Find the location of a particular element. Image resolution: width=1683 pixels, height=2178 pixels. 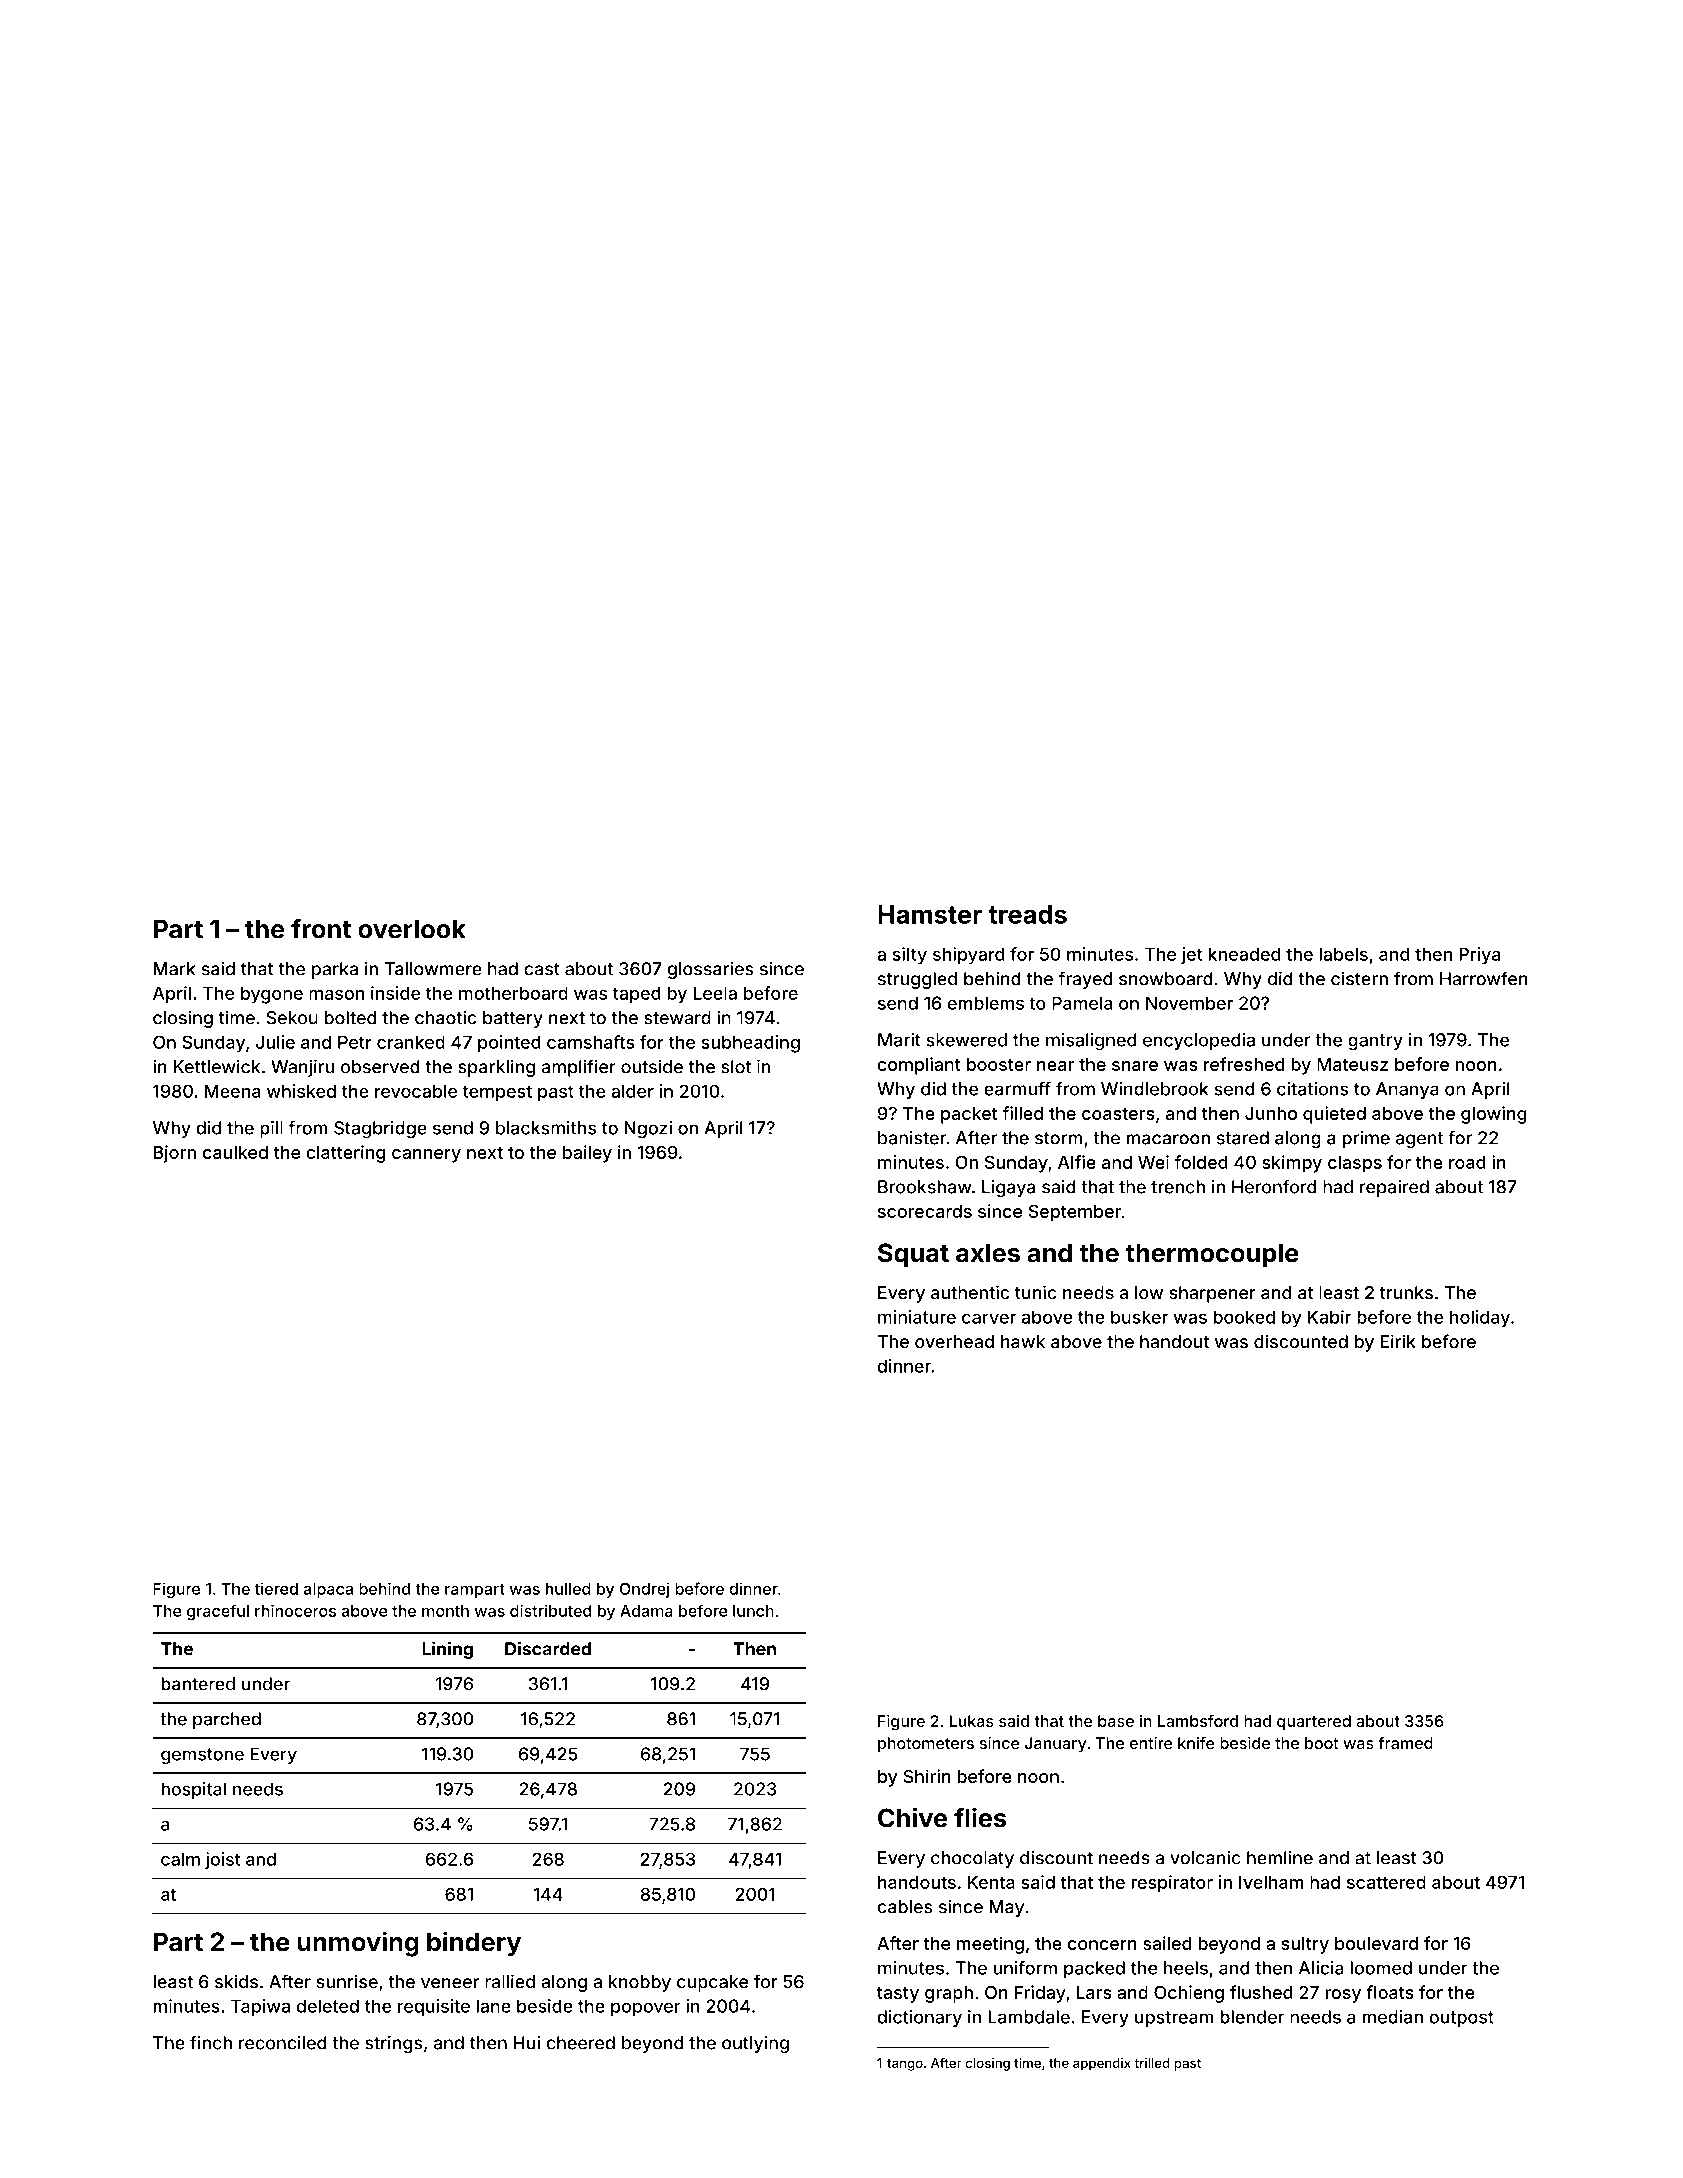

tango is located at coordinates (905, 2065).
